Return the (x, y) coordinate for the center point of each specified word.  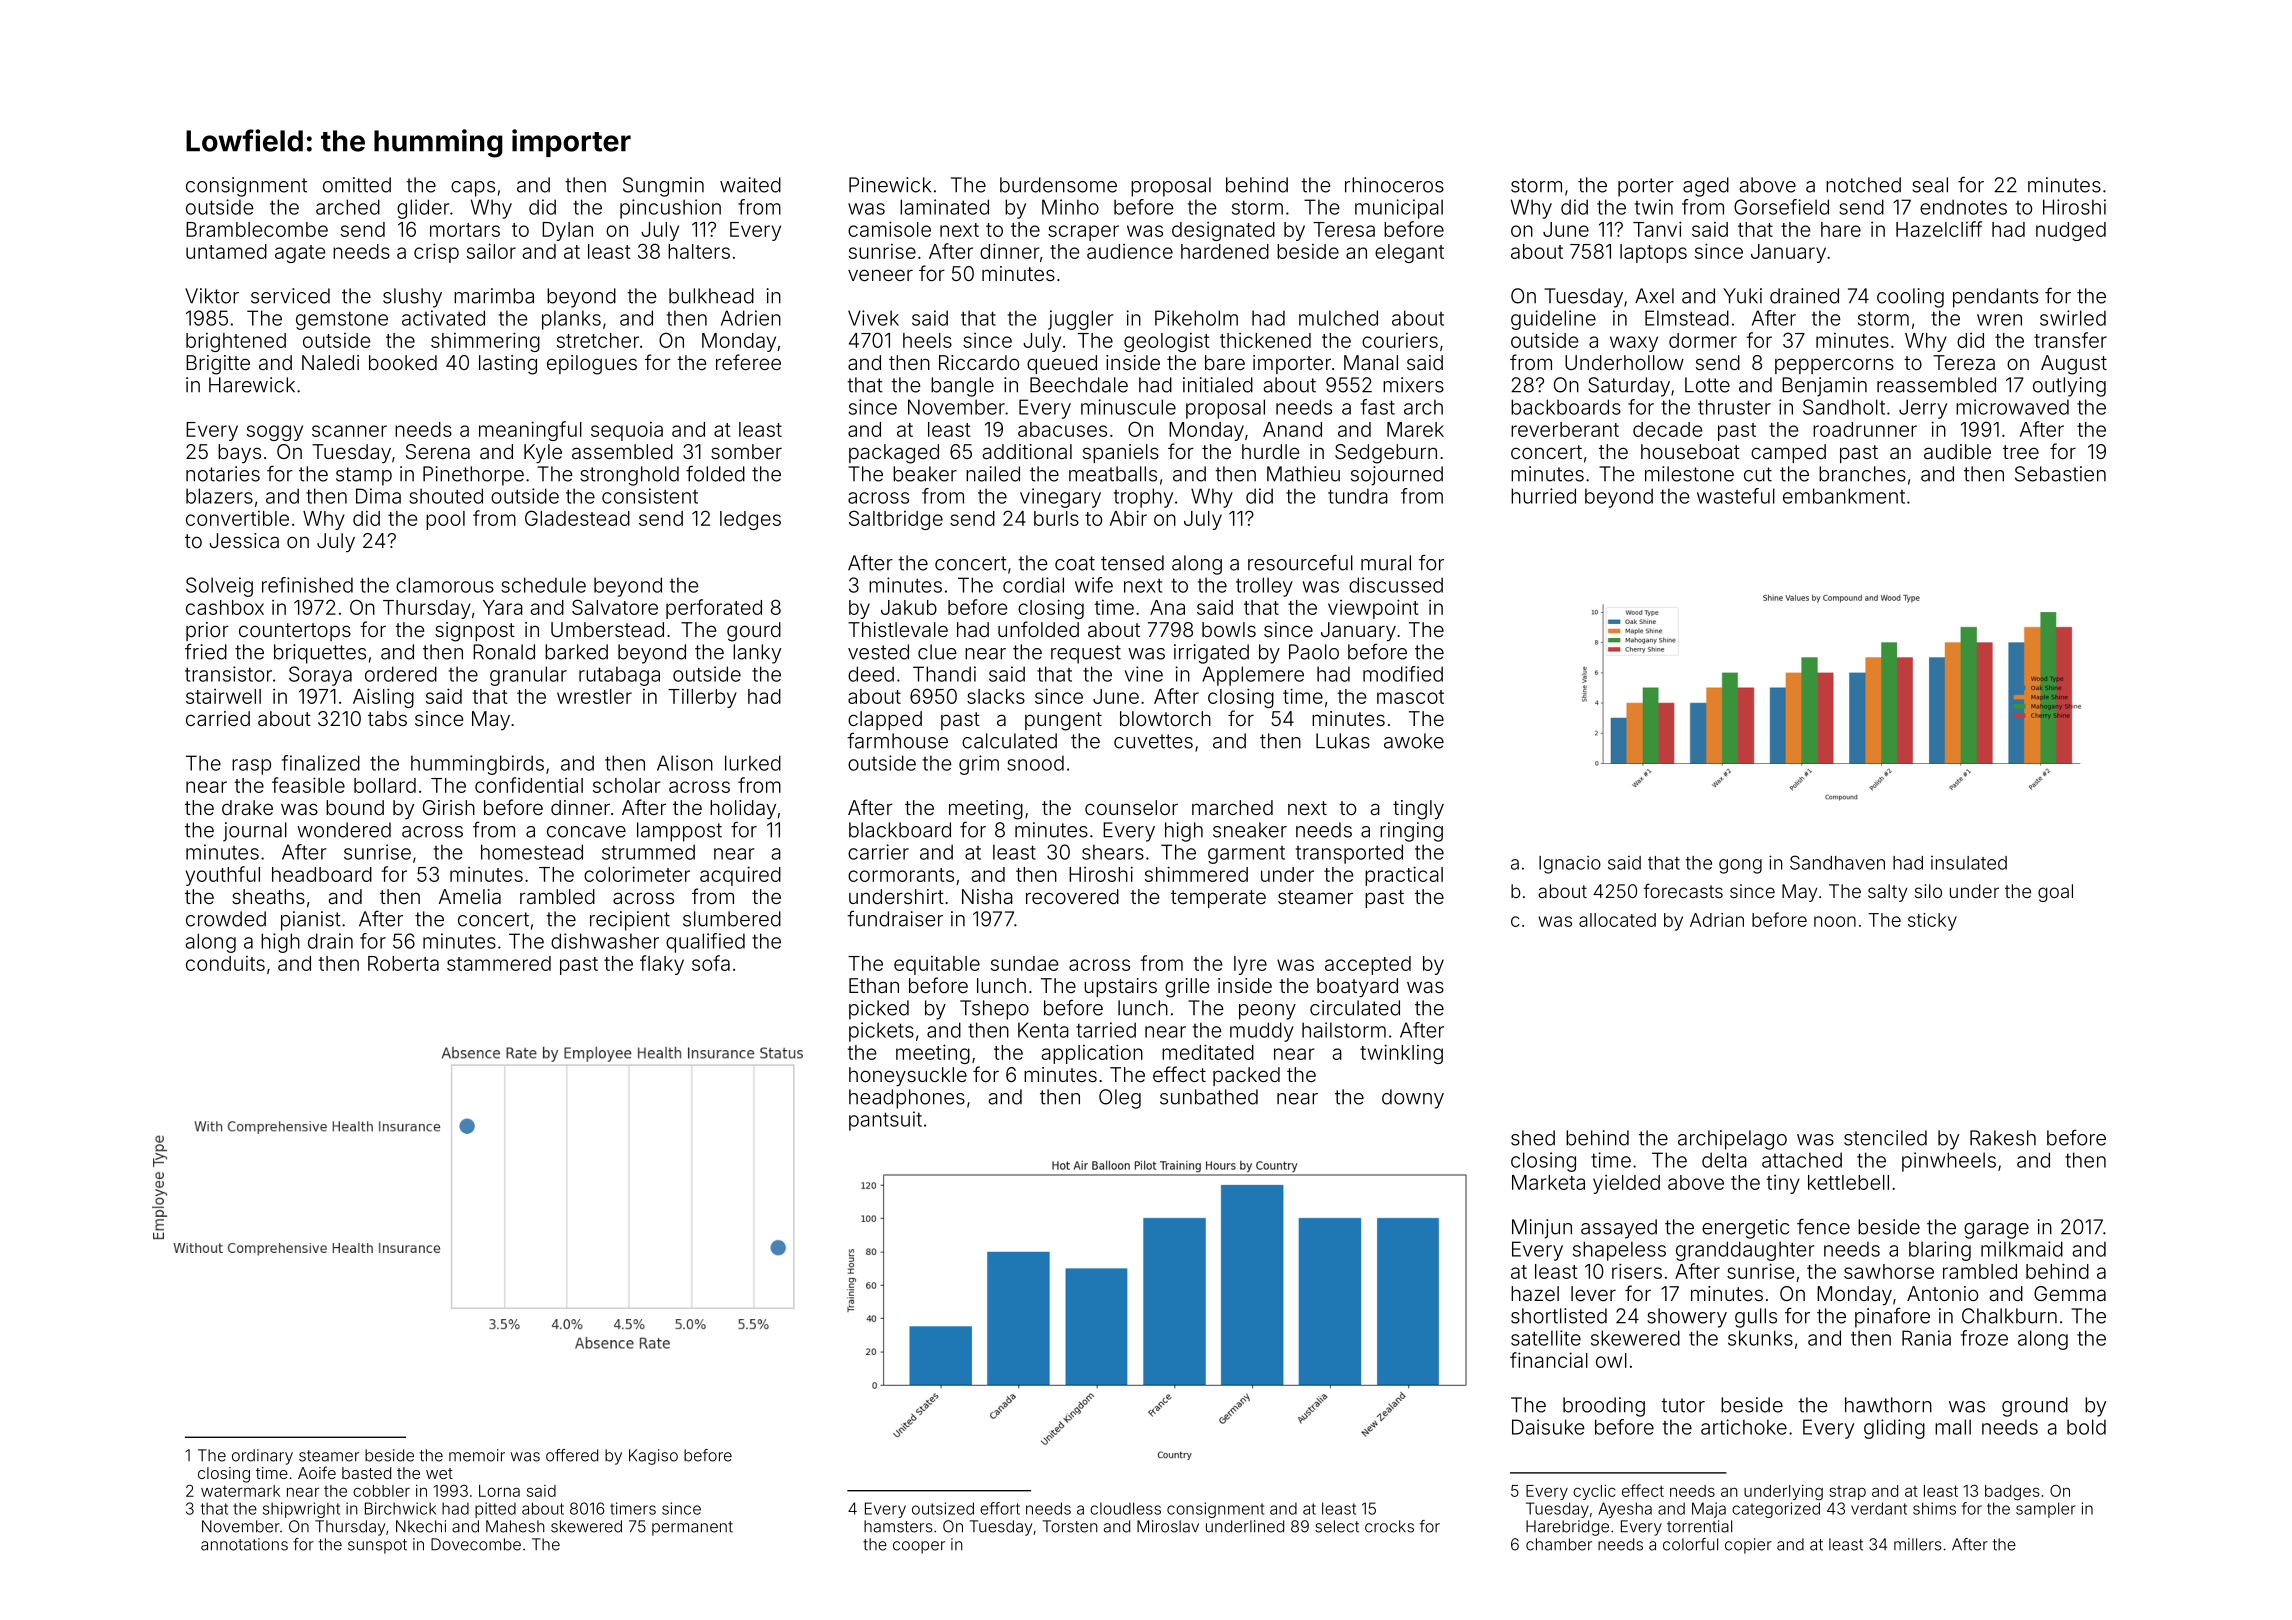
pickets (881, 1032)
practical (1404, 876)
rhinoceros (1394, 185)
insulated (1969, 863)
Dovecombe (476, 1544)
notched (1863, 185)
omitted (357, 185)
